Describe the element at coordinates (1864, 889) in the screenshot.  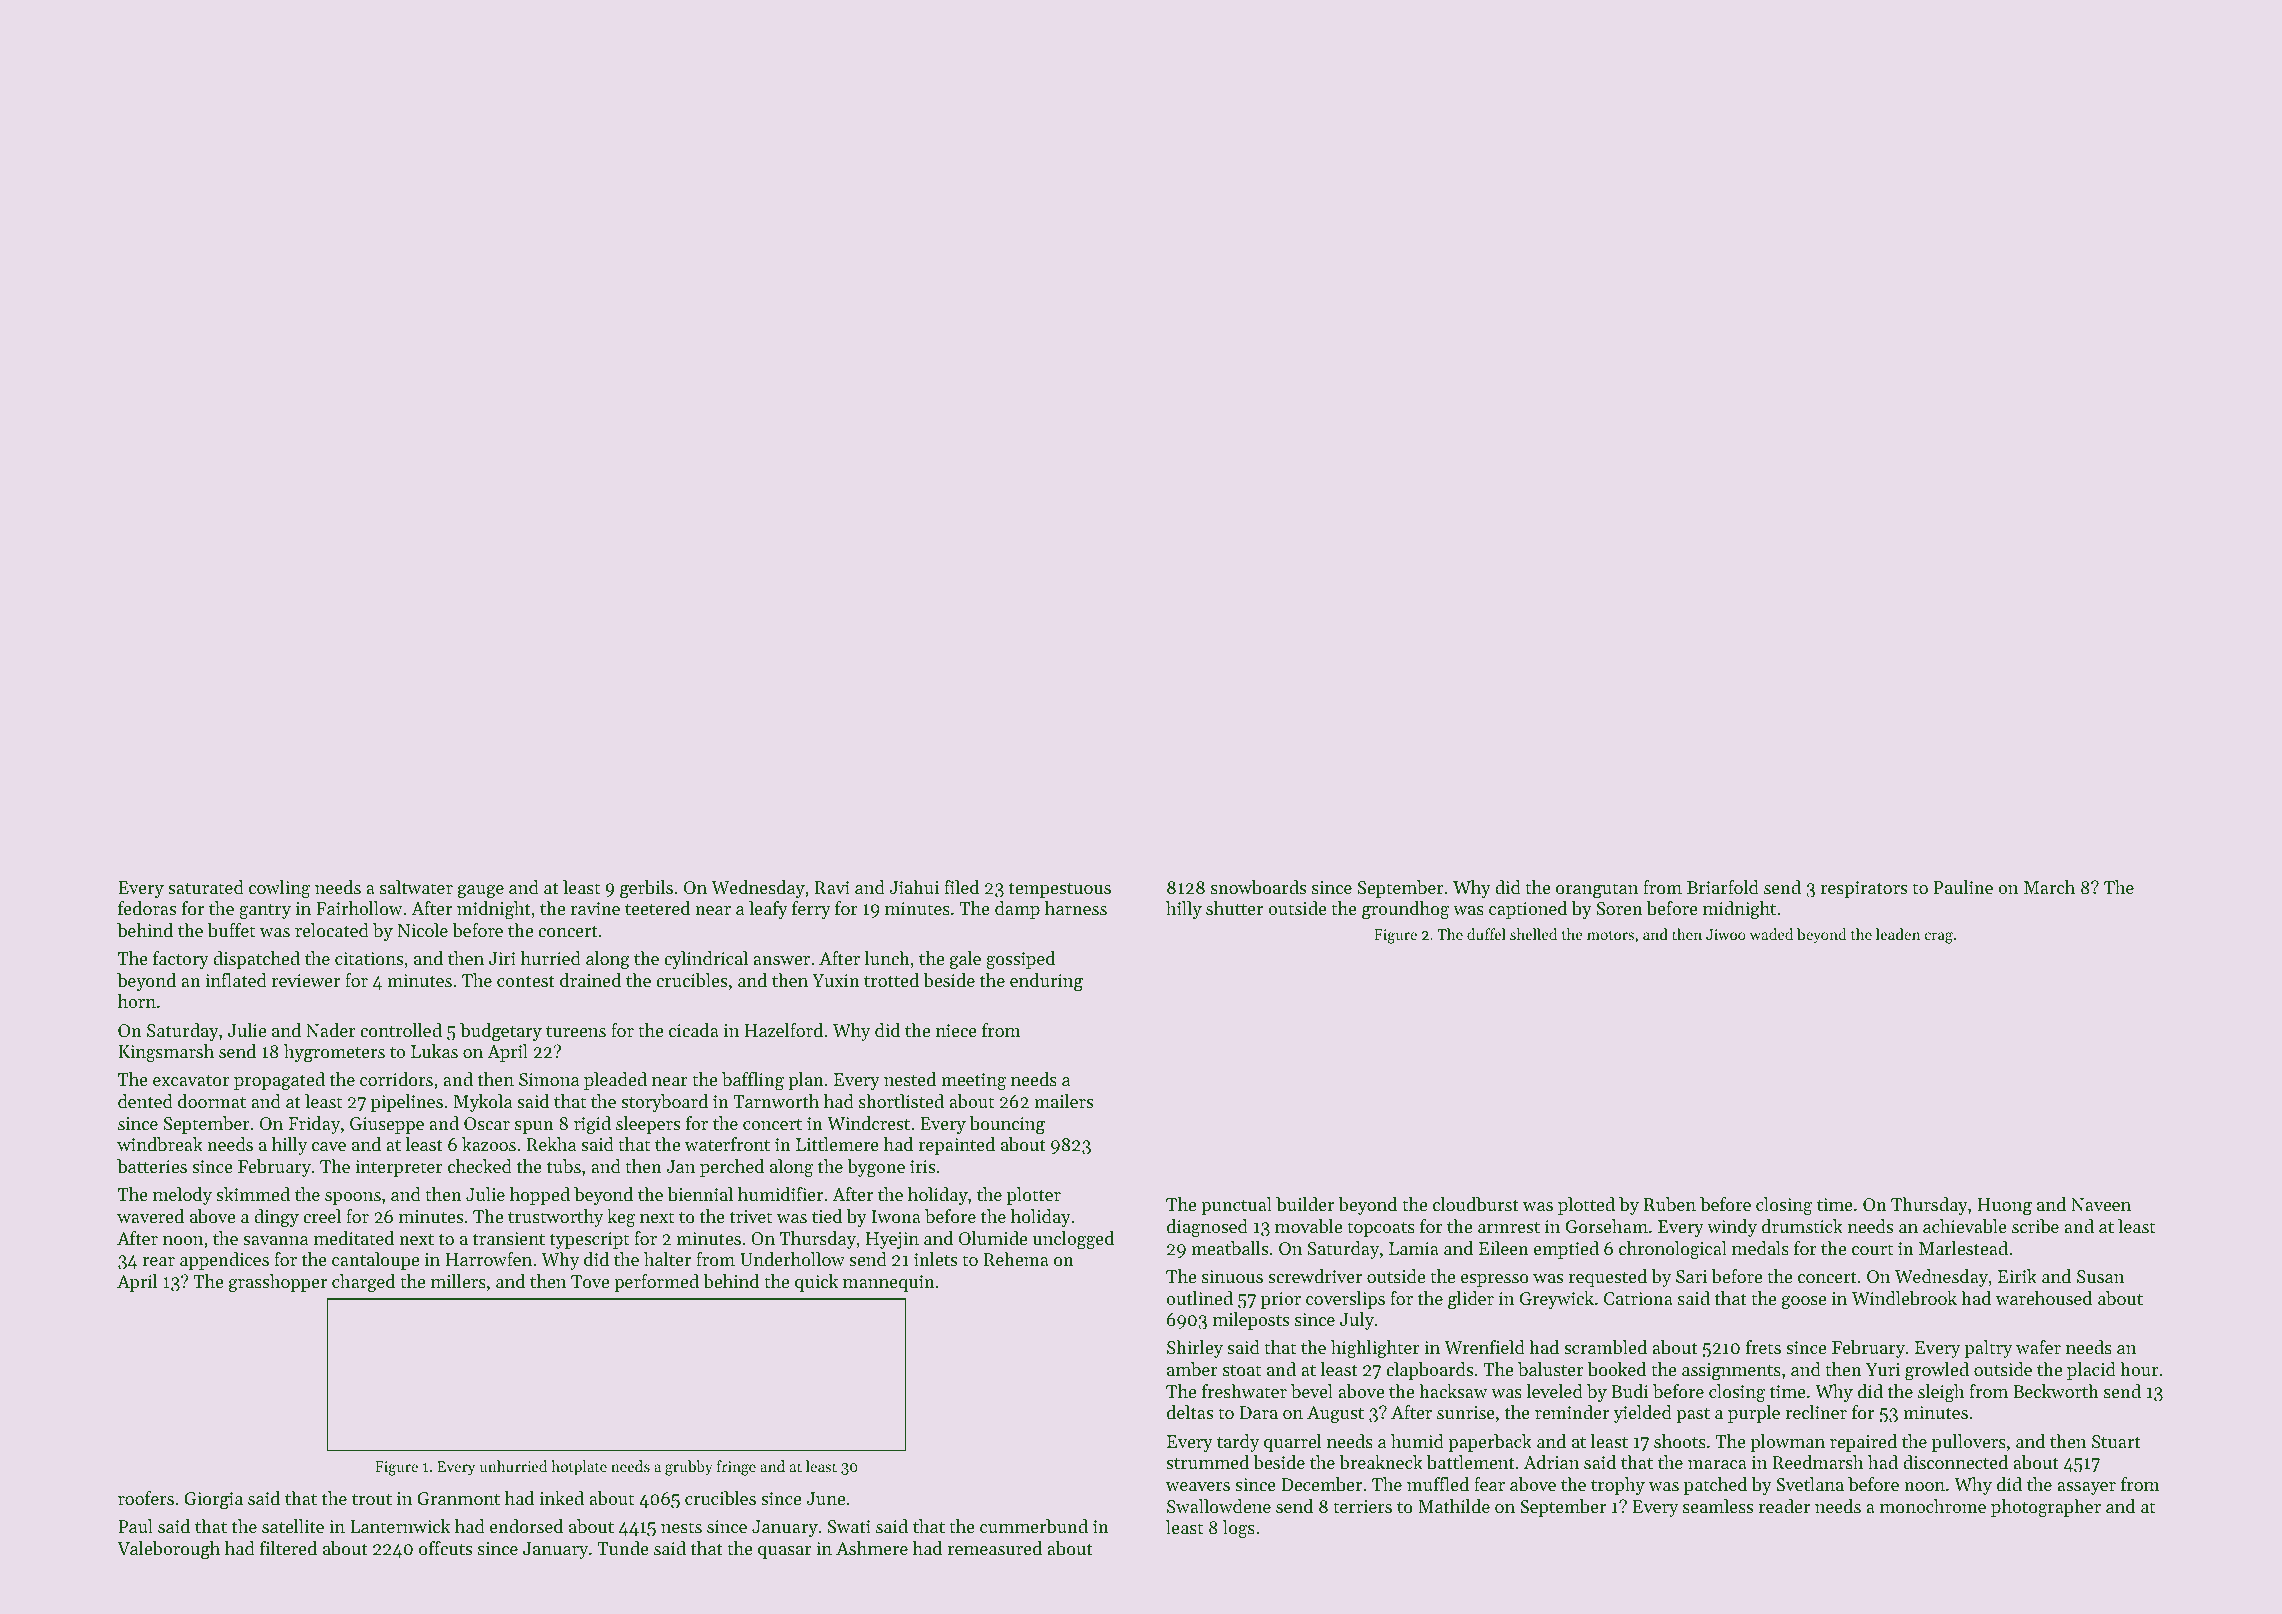
I see `respirators` at that location.
